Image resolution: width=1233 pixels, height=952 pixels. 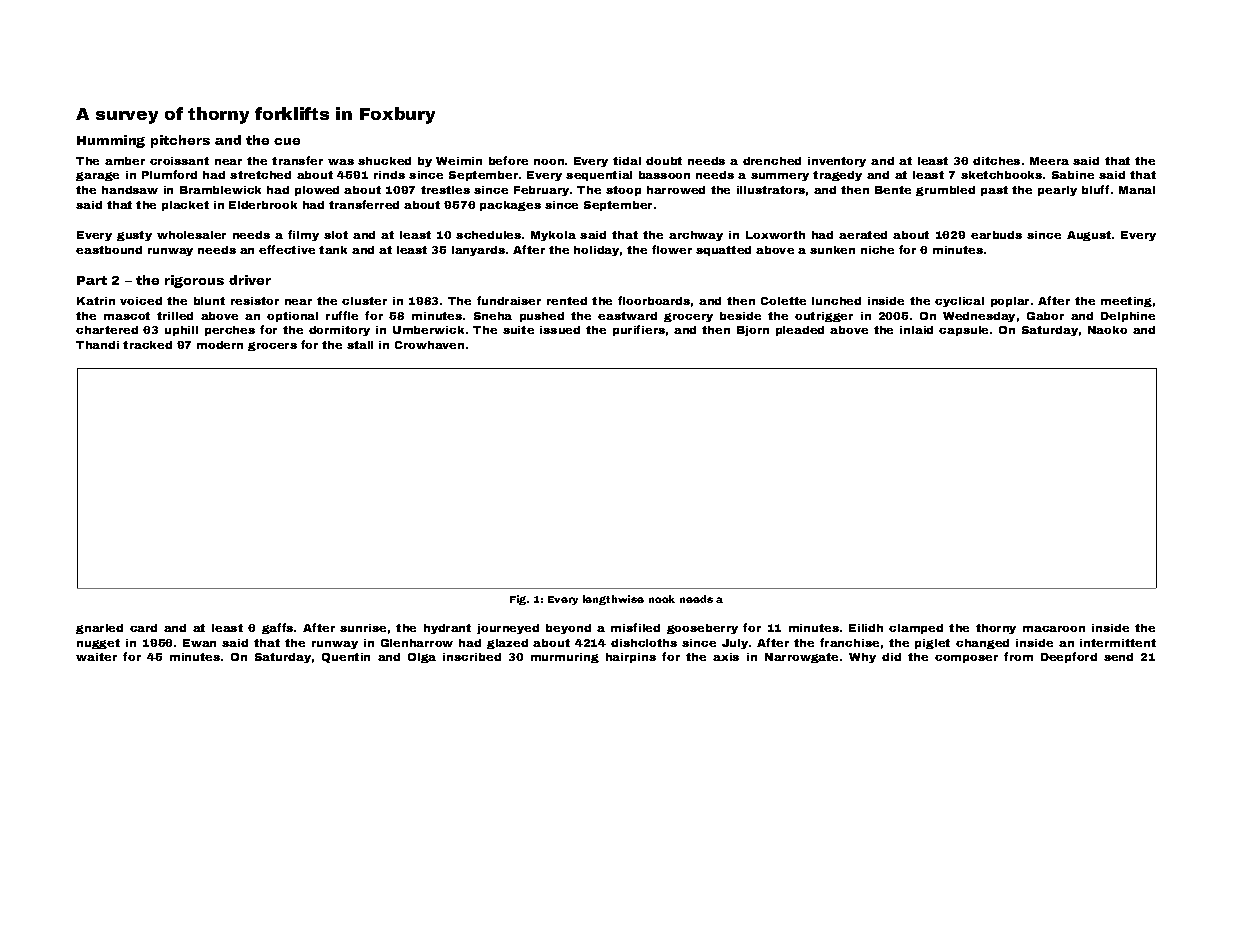 I want to click on February, so click(x=541, y=191).
